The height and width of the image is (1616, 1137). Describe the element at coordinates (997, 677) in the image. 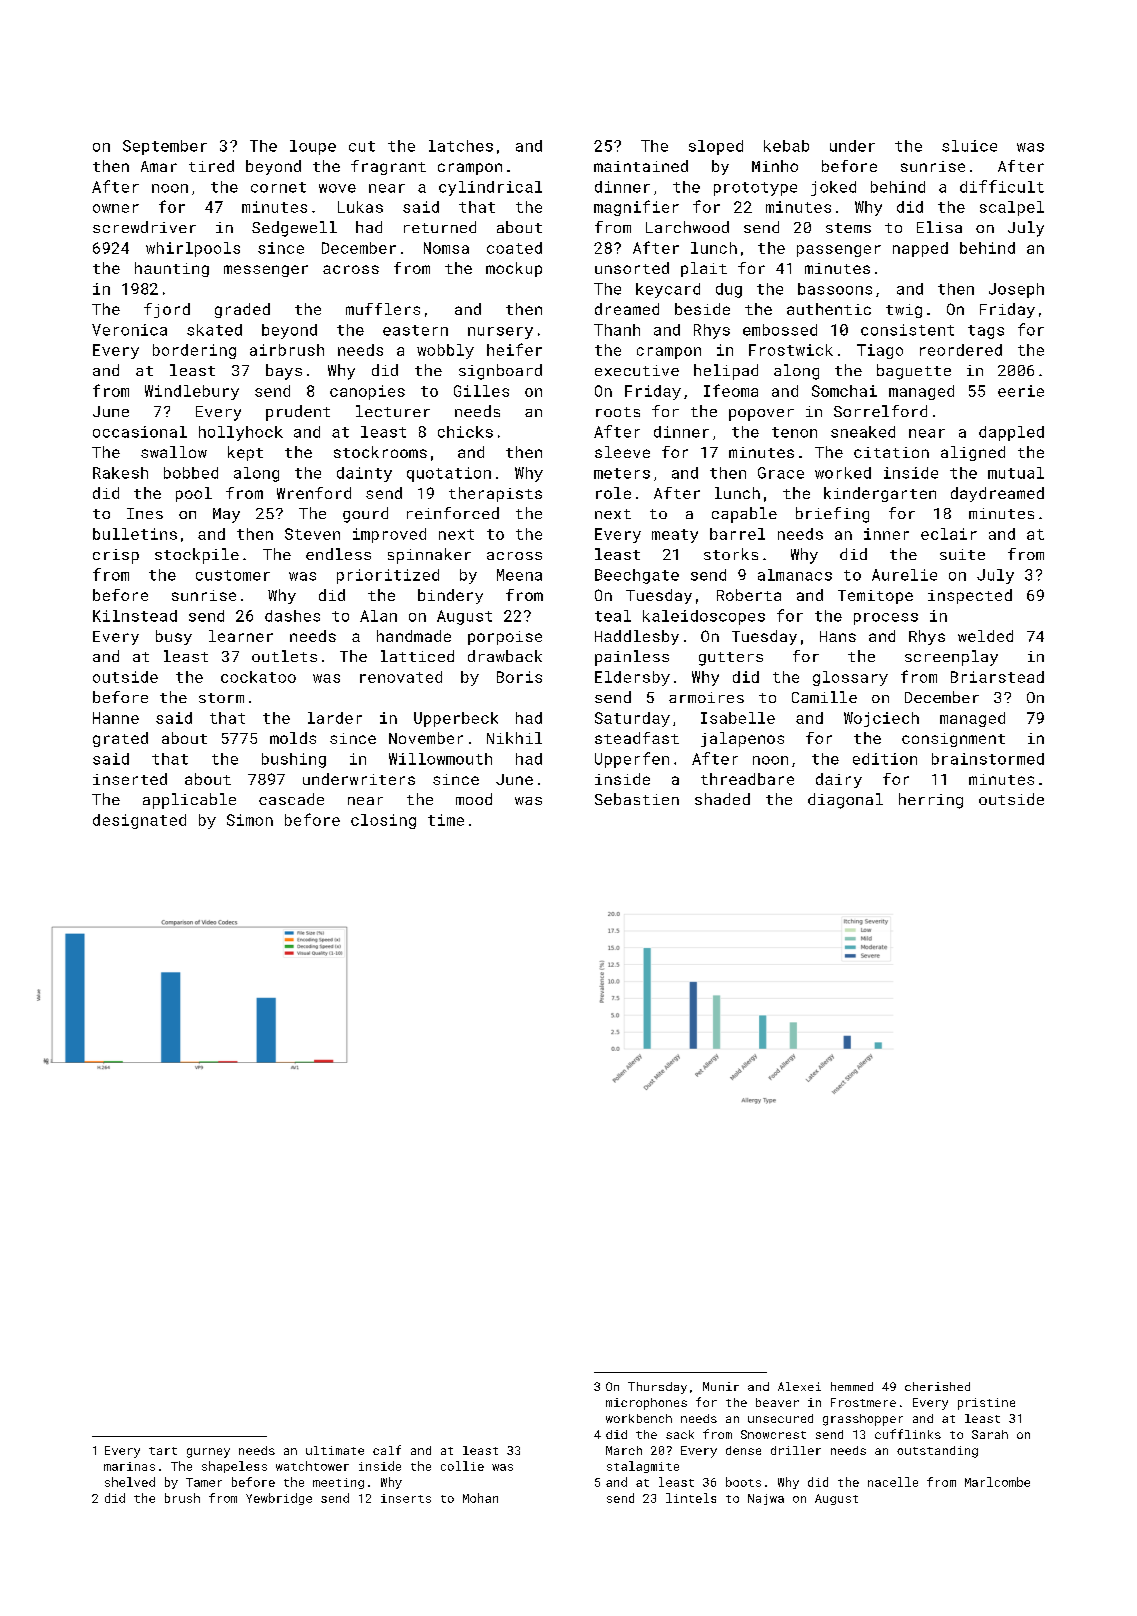

I see `Briarstead` at that location.
